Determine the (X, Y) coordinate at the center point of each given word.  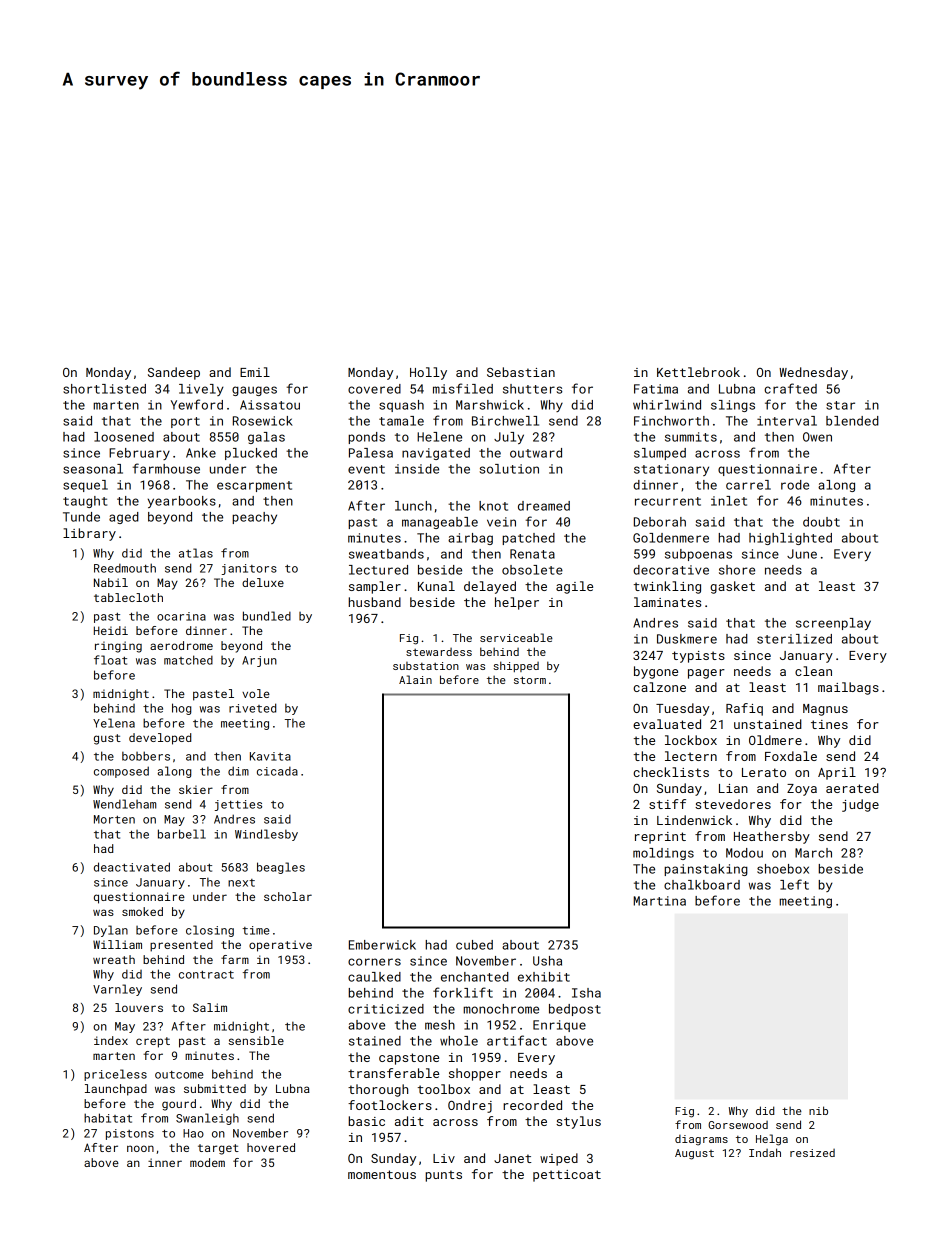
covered (374, 389)
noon (140, 1148)
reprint (660, 838)
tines (829, 724)
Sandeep (174, 373)
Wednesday (813, 373)
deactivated (132, 867)
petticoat (567, 1176)
